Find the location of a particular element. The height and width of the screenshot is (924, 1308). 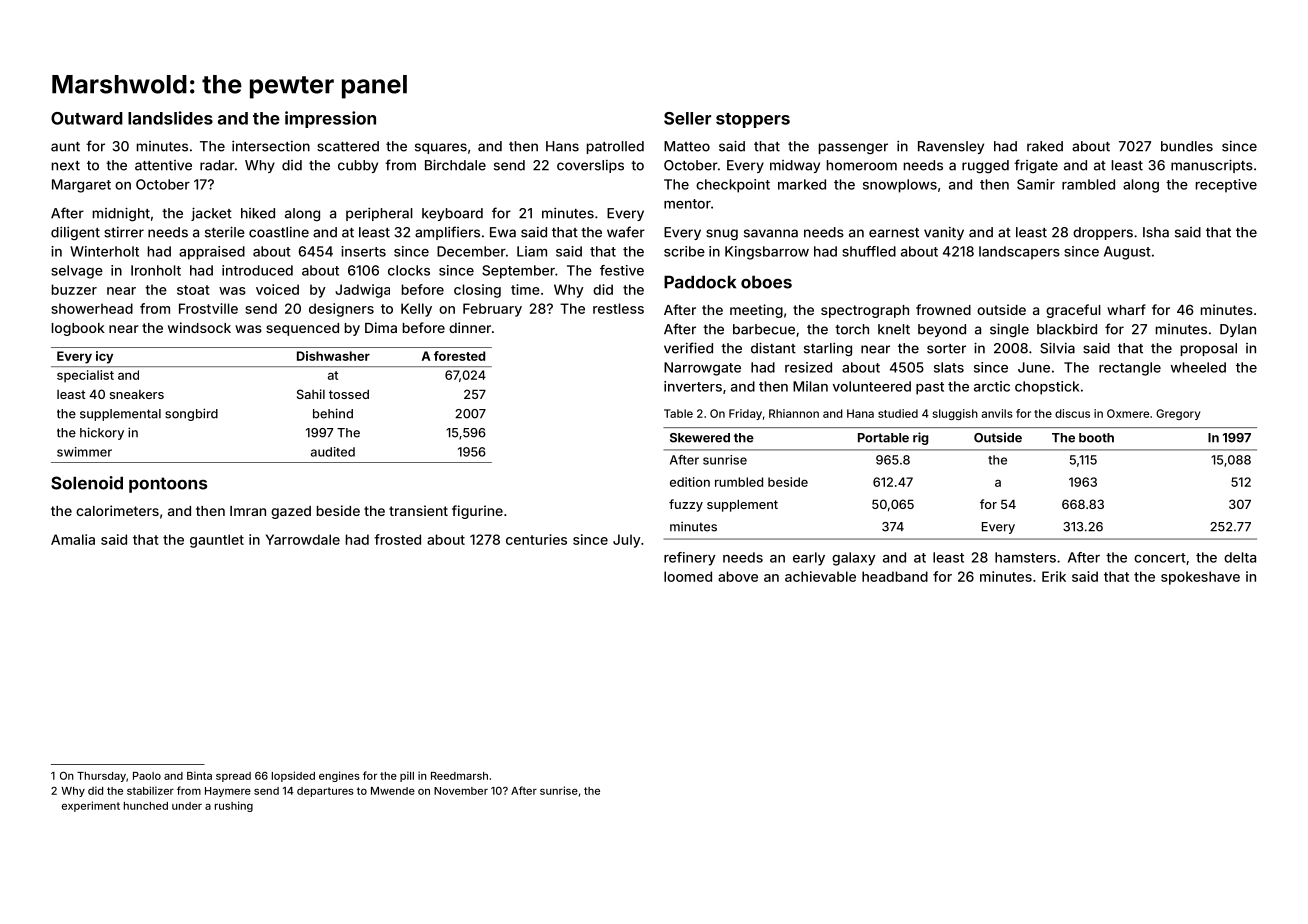

under is located at coordinates (187, 806).
